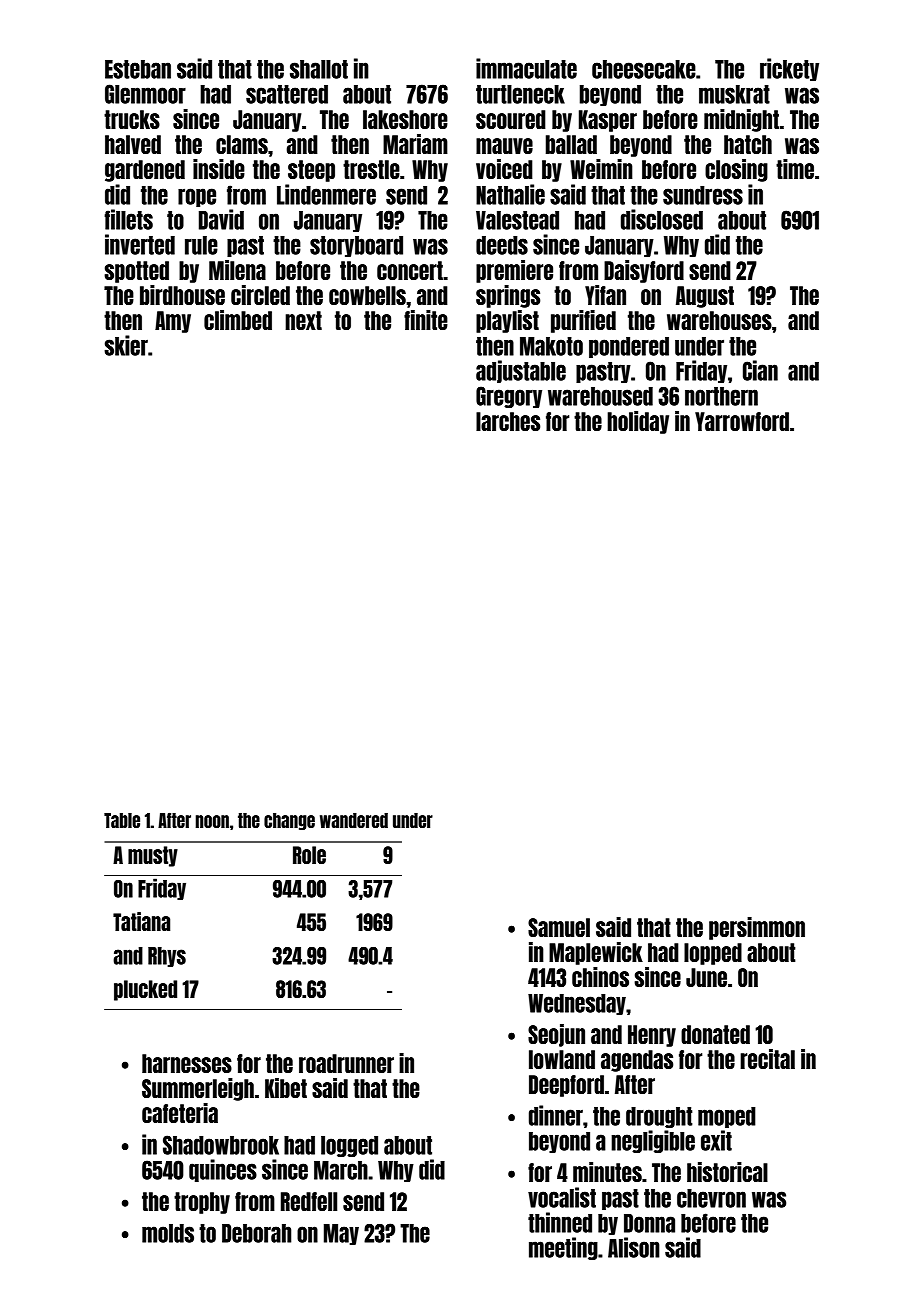 This screenshot has height=1314, width=924. What do you see at coordinates (789, 69) in the screenshot?
I see `rickety` at bounding box center [789, 69].
